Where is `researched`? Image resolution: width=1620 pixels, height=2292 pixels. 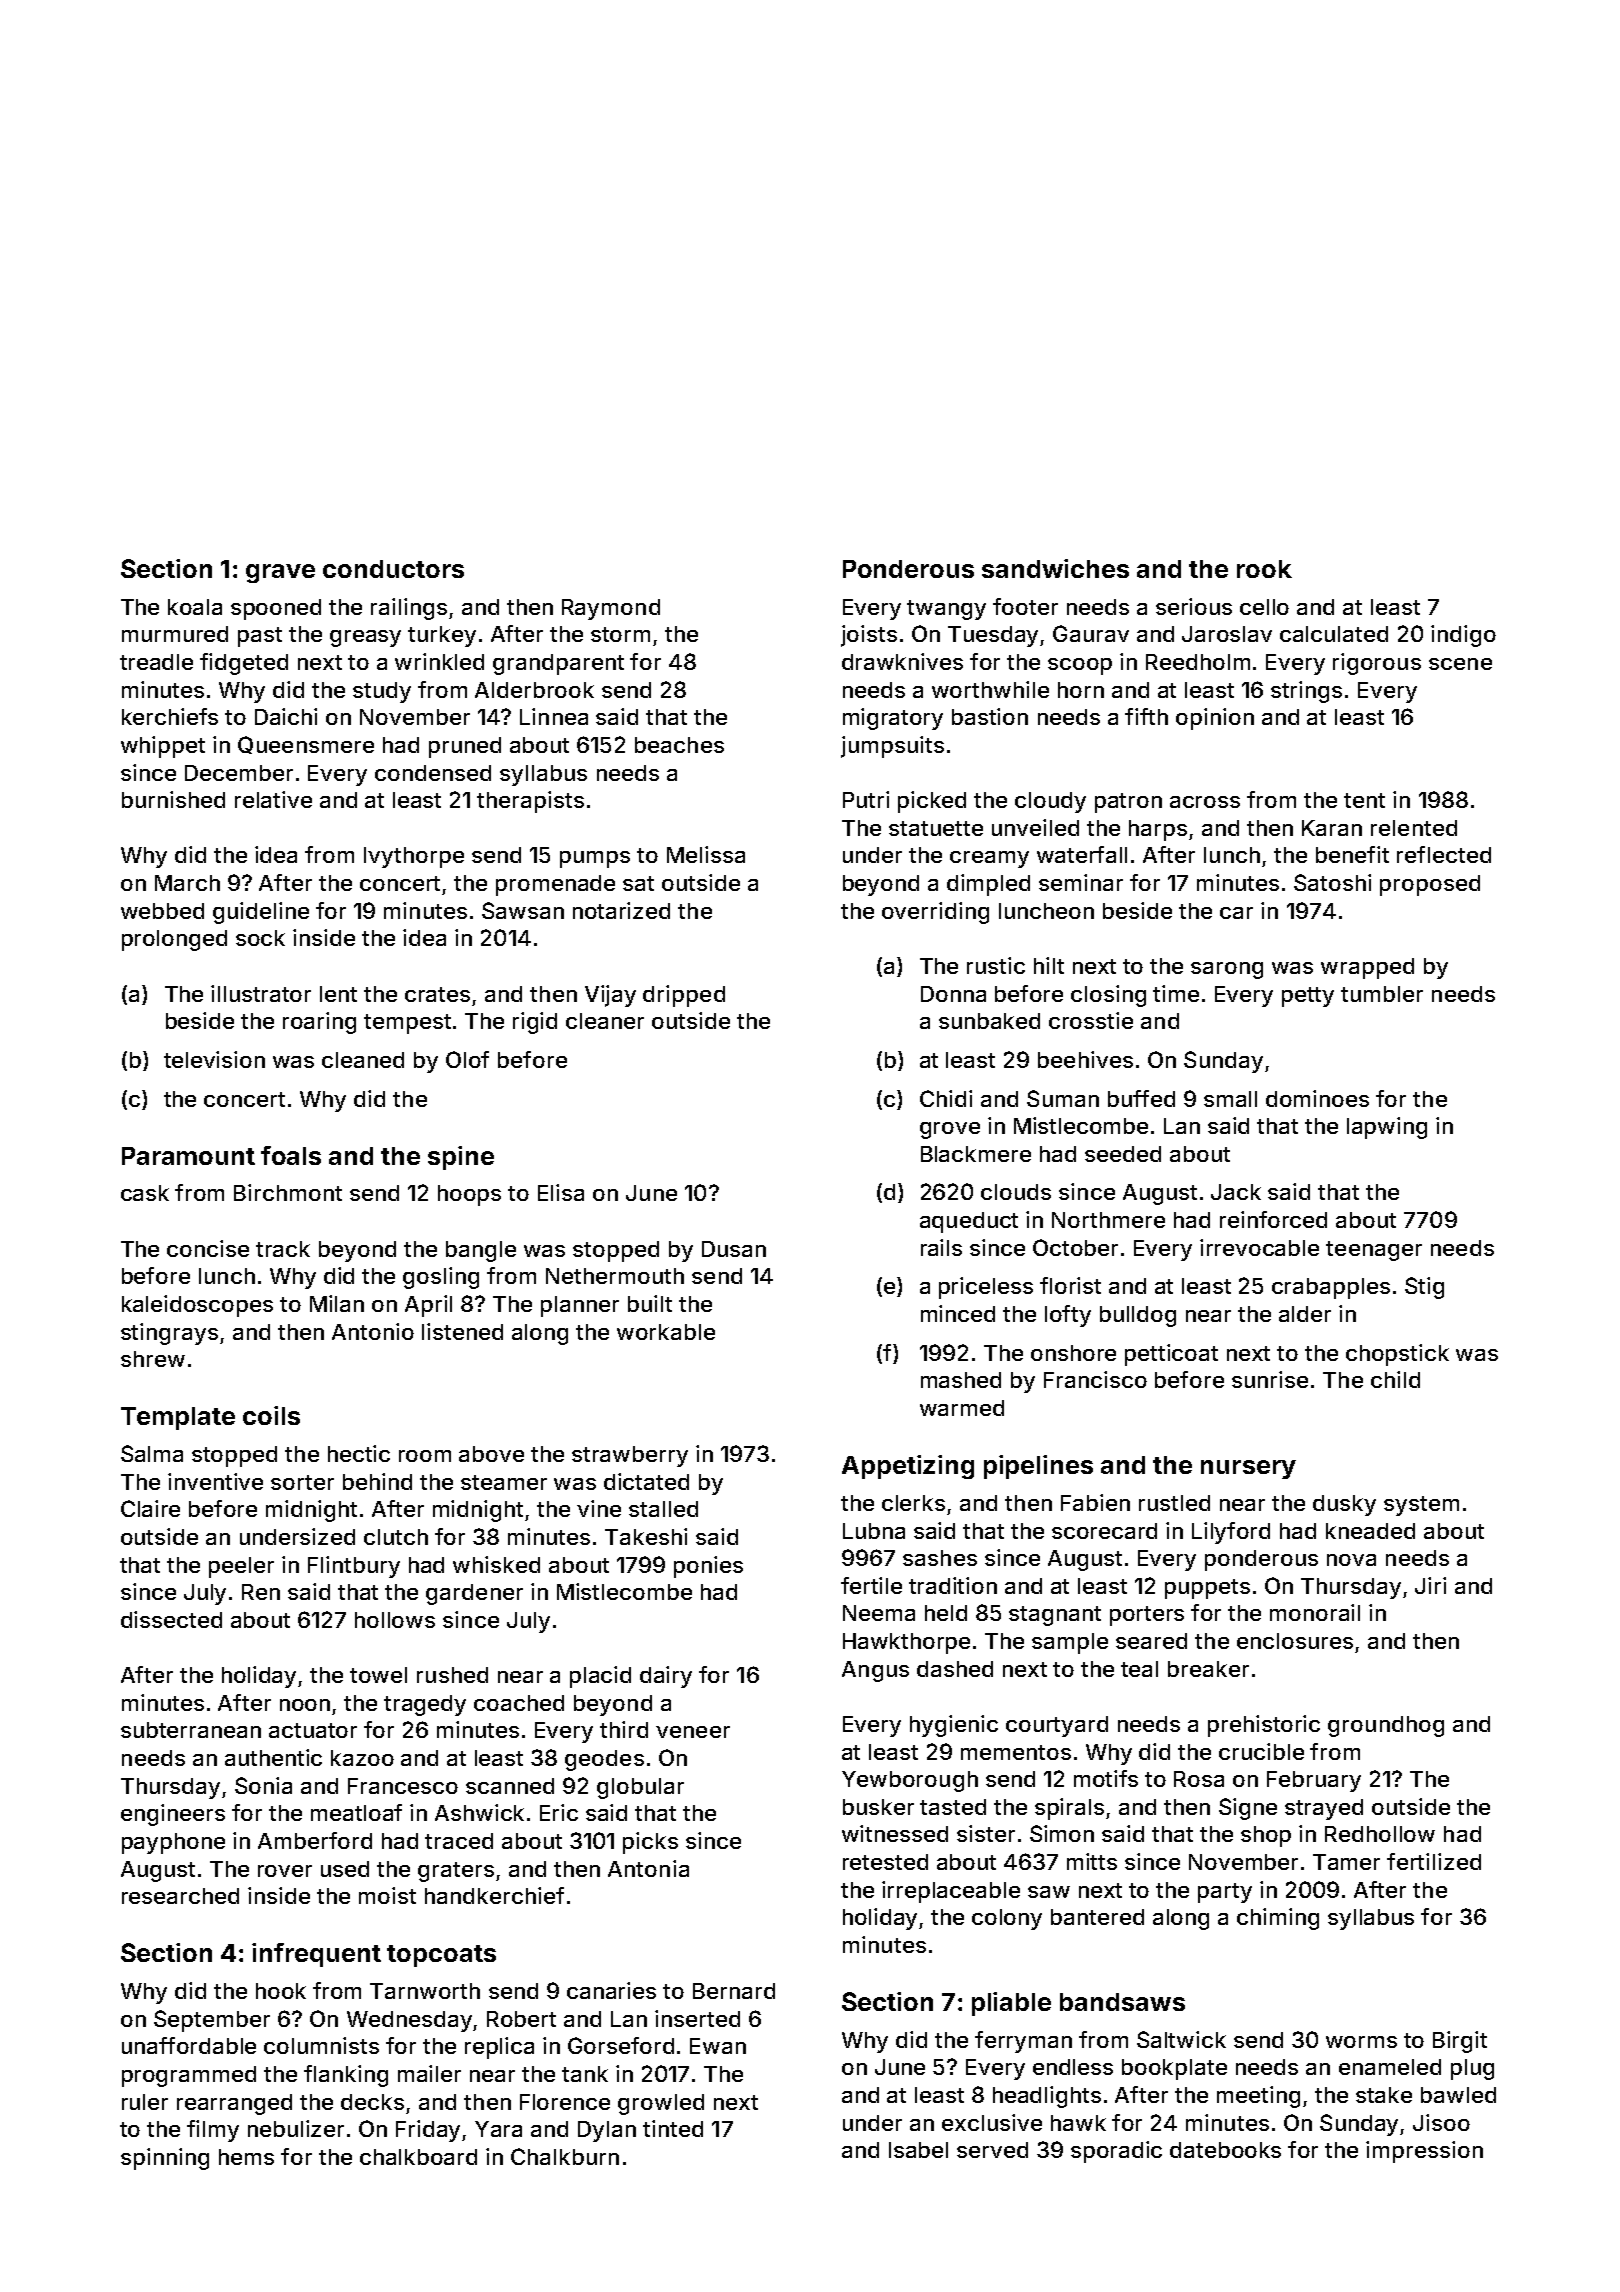
researched is located at coordinates (180, 1896).
